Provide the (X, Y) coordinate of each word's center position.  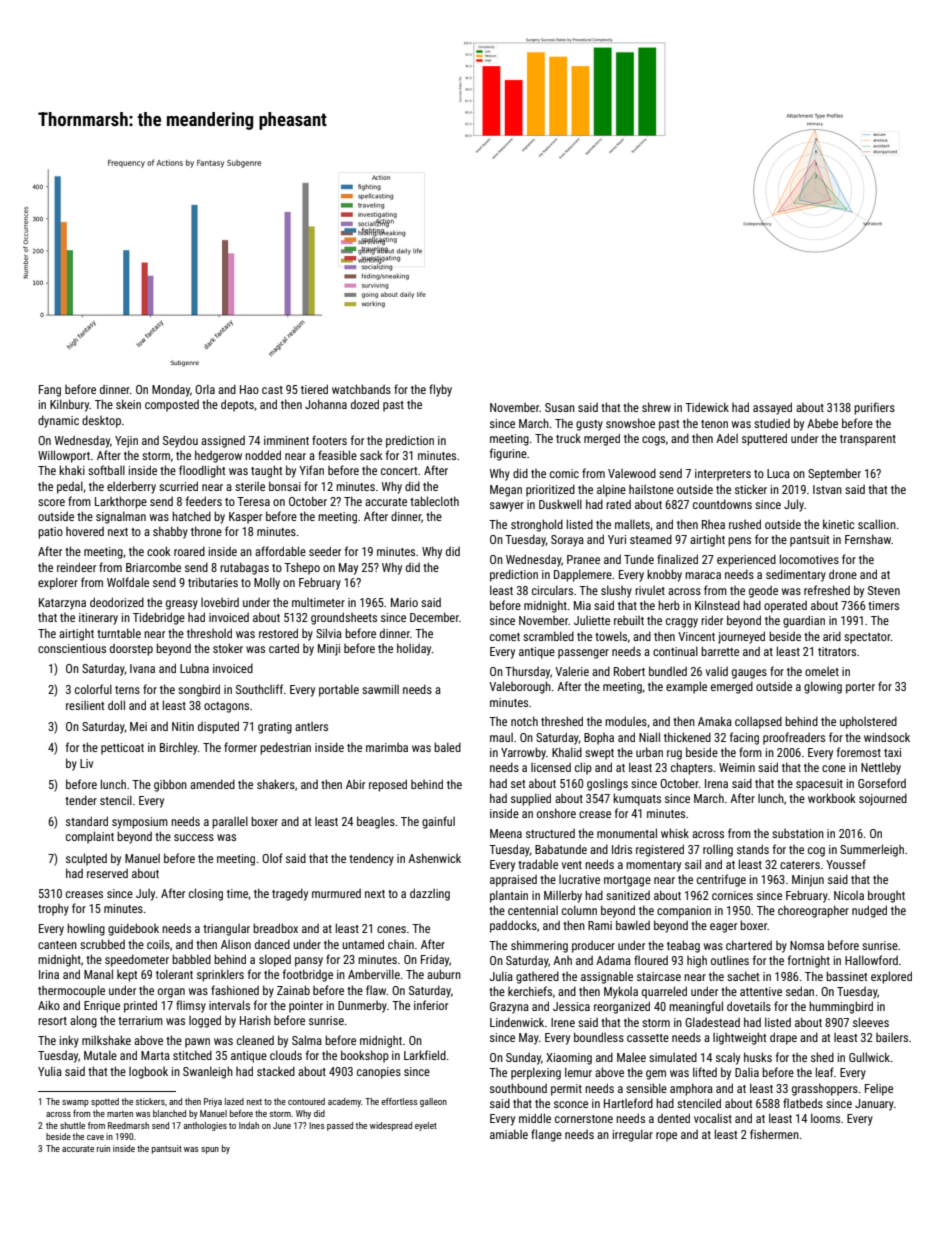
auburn (444, 974)
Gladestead (712, 1022)
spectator (867, 638)
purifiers (874, 408)
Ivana (142, 668)
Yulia (50, 1071)
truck (568, 438)
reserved (107, 873)
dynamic (58, 421)
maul (501, 737)
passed (340, 1126)
